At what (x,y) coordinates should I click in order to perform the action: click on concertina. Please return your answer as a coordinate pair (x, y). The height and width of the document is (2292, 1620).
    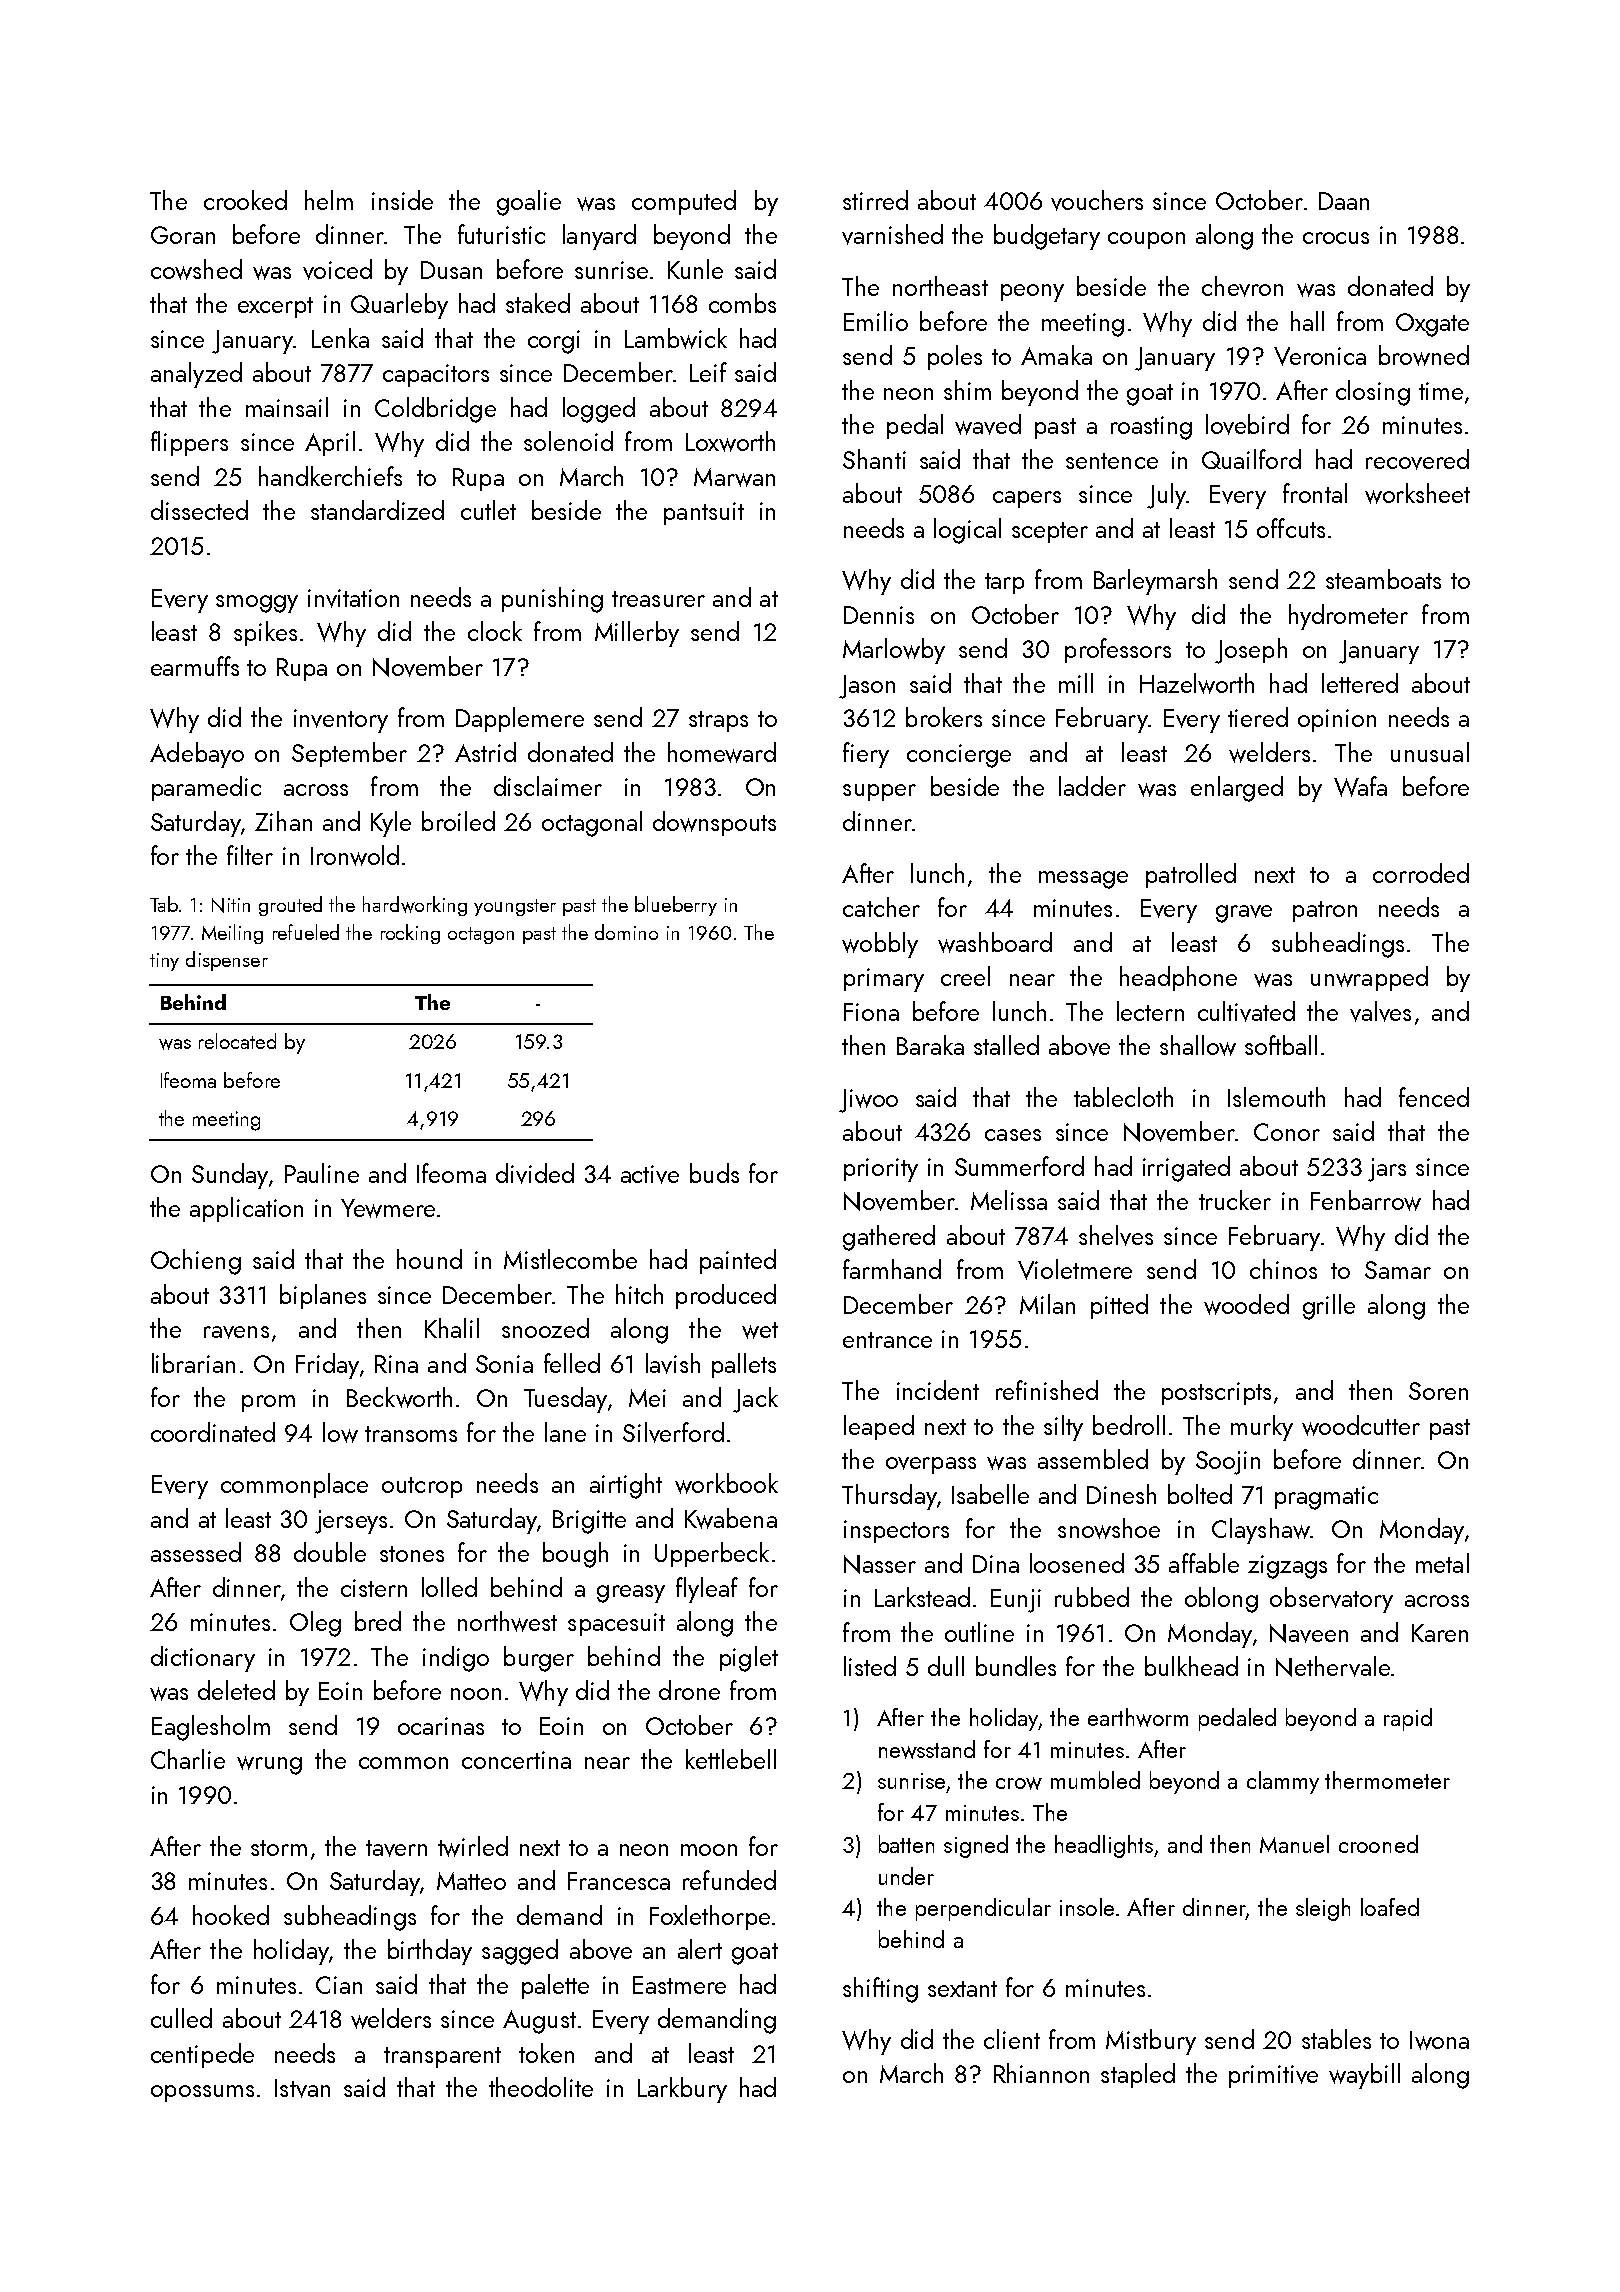
    Looking at the image, I should click on (516, 1760).
